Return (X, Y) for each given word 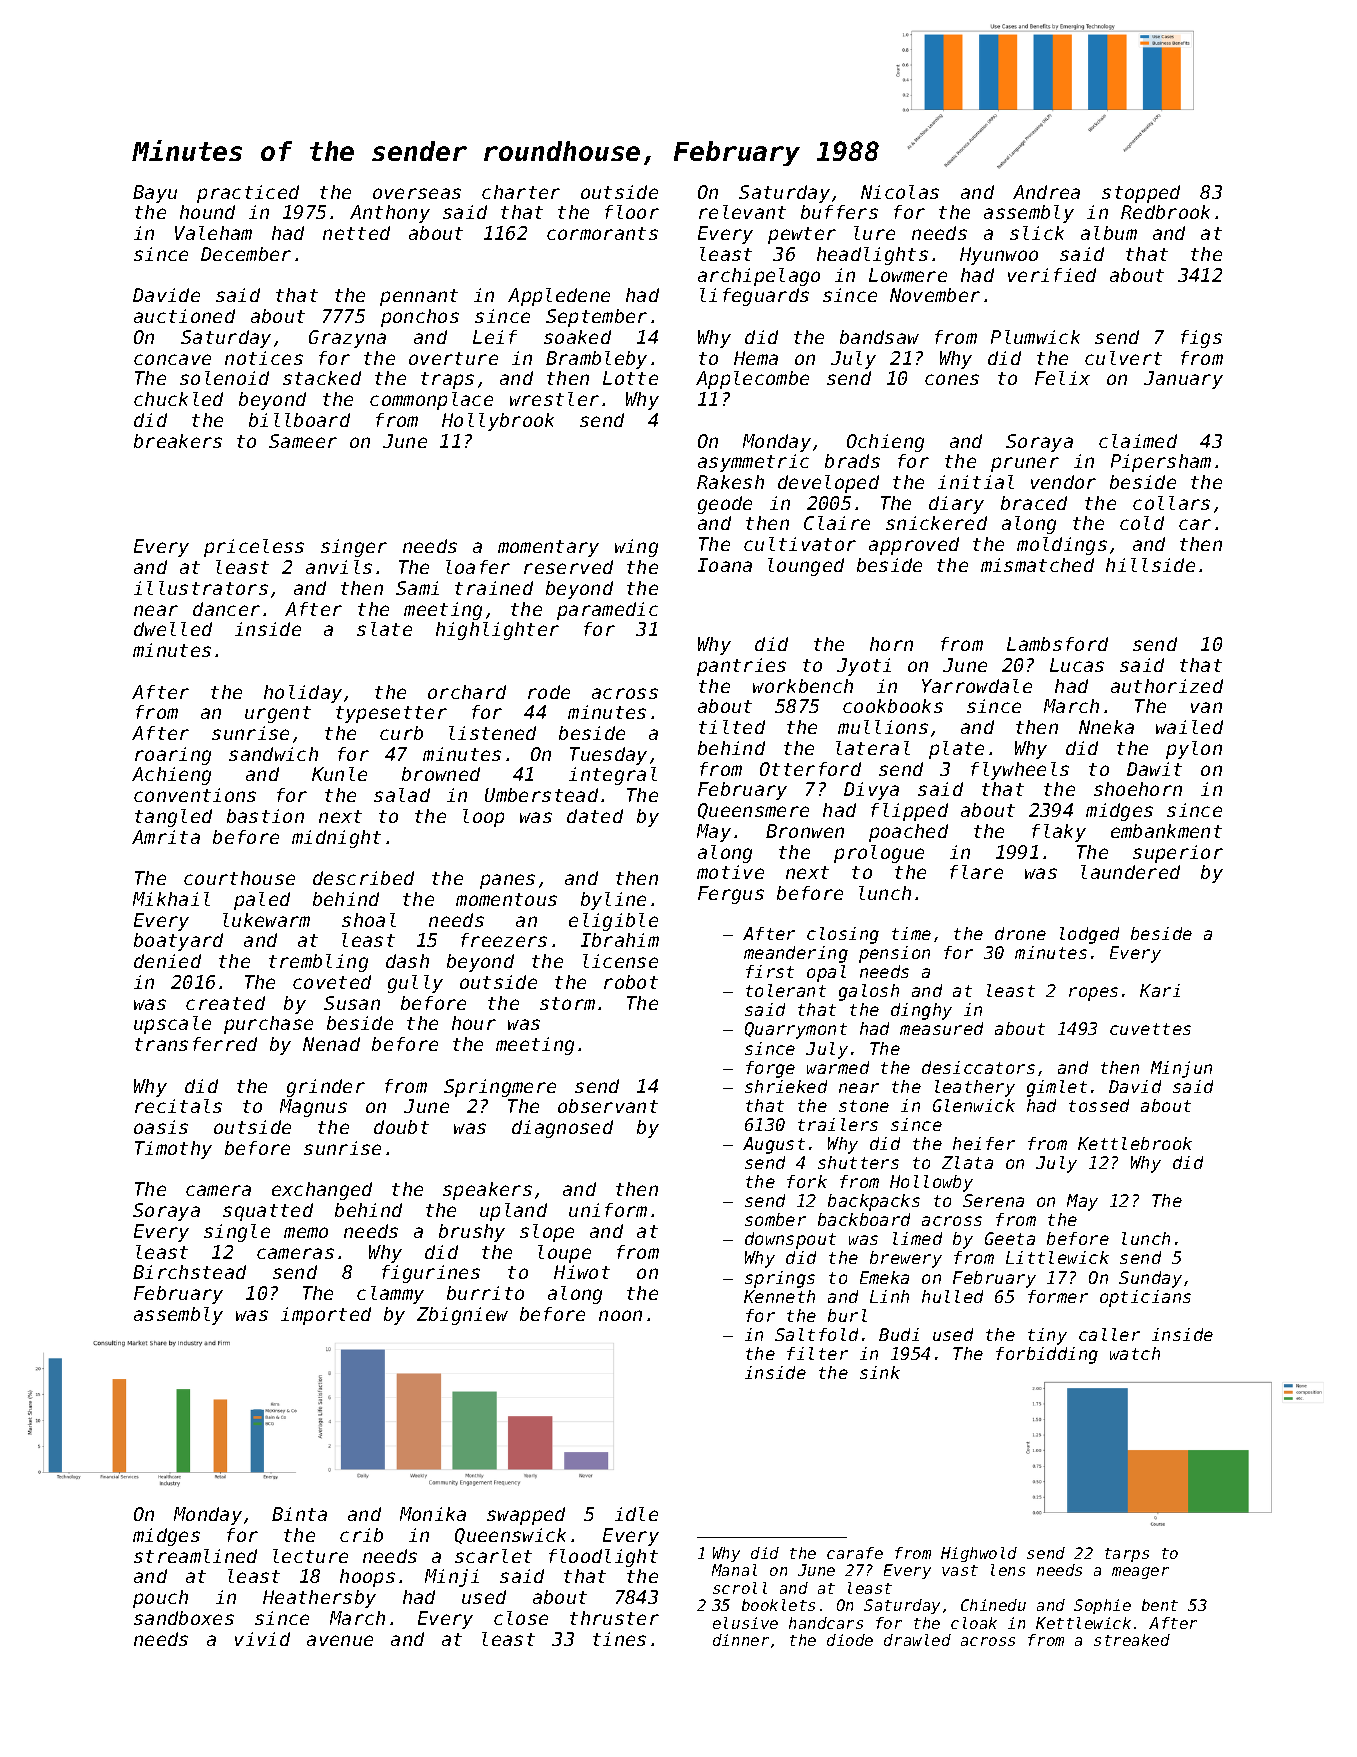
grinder (326, 1088)
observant (608, 1106)
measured (941, 1028)
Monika (433, 1514)
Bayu (155, 194)
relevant (742, 212)
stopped (1141, 194)
